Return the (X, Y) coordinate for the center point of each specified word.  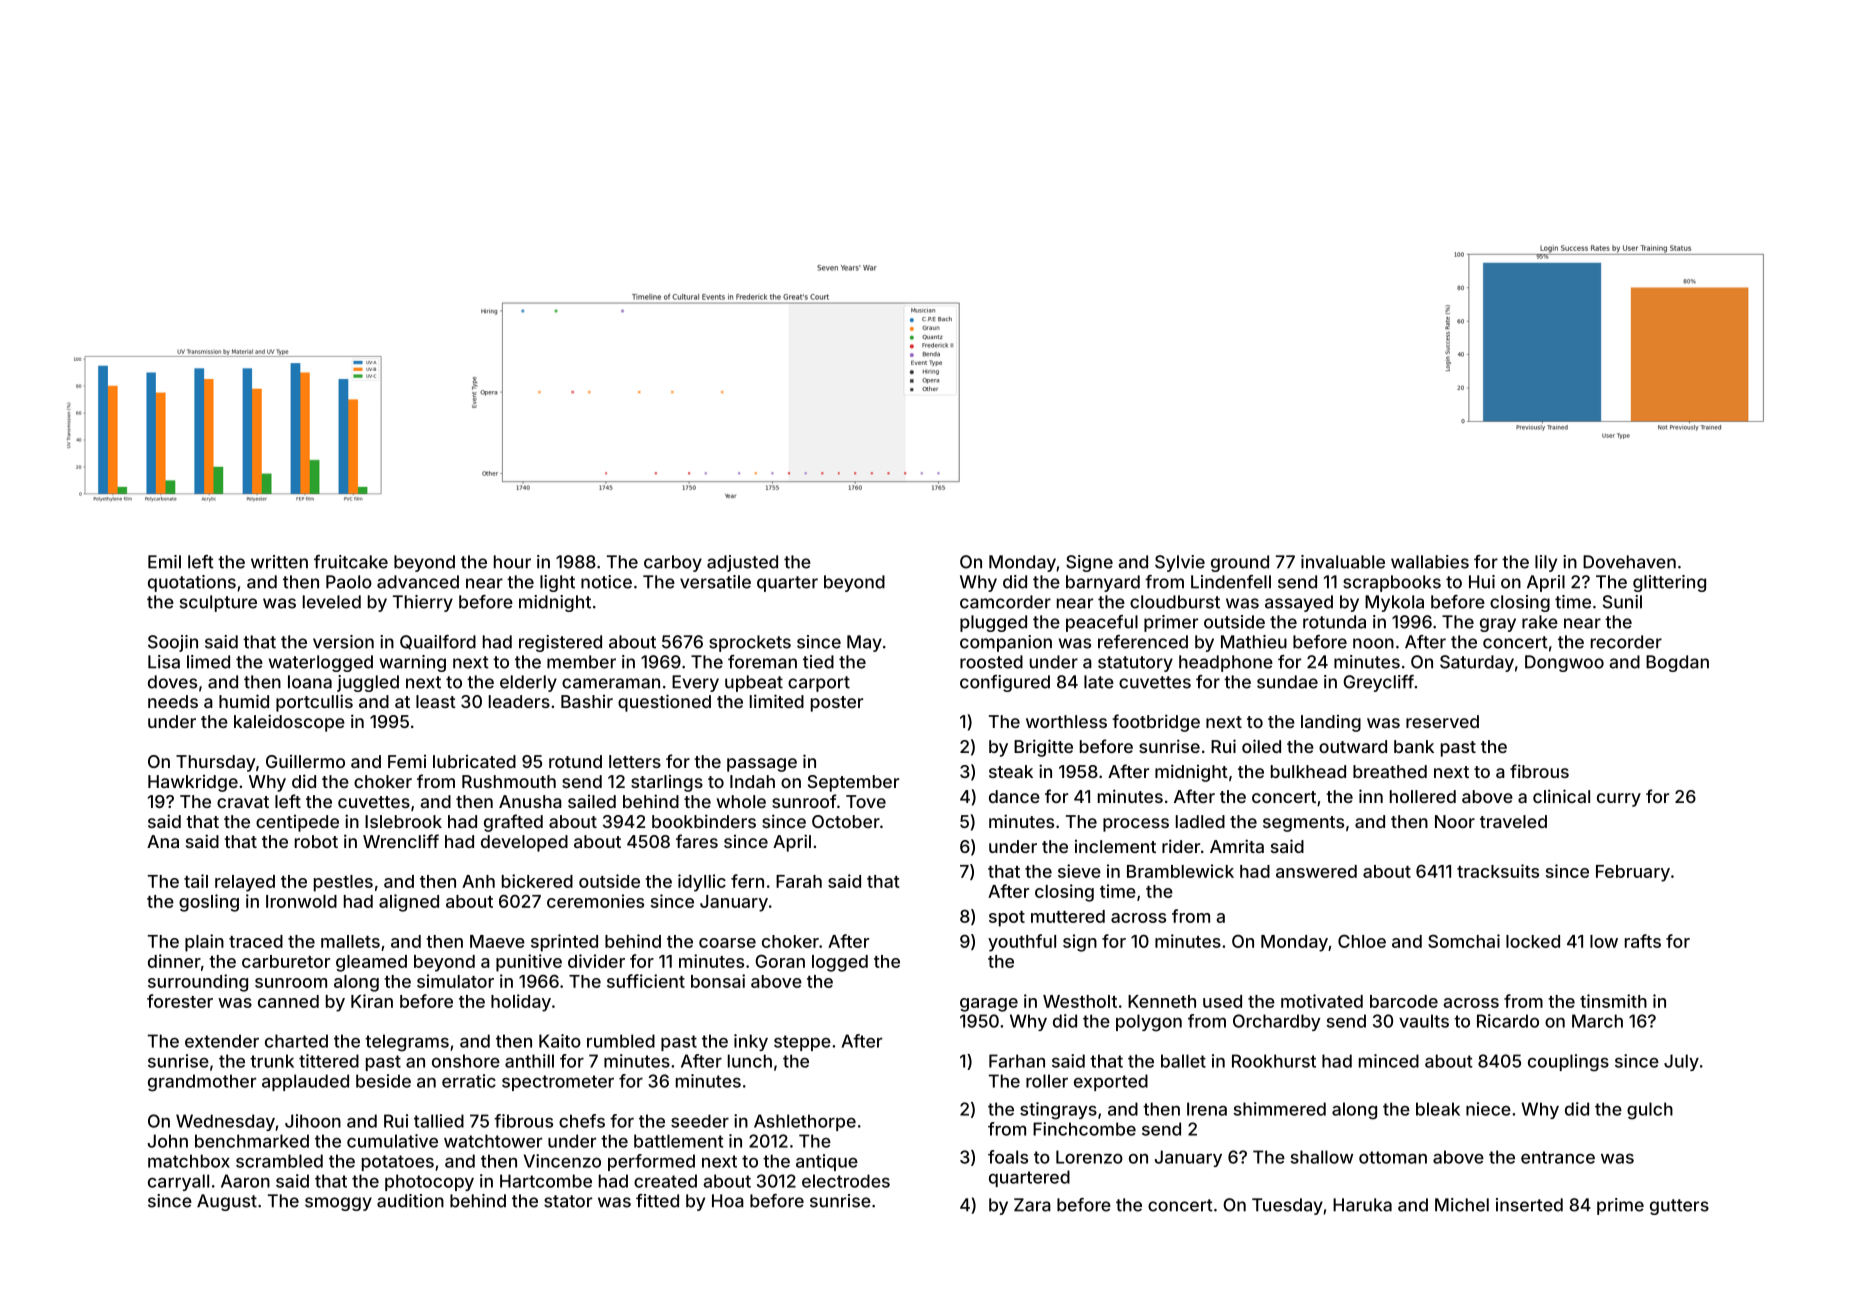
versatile (715, 582)
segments (1303, 824)
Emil (164, 562)
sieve (1079, 871)
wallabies (1430, 562)
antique (827, 1162)
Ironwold (301, 901)
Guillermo (305, 761)
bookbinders (704, 821)
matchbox (189, 1161)
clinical (1561, 796)
